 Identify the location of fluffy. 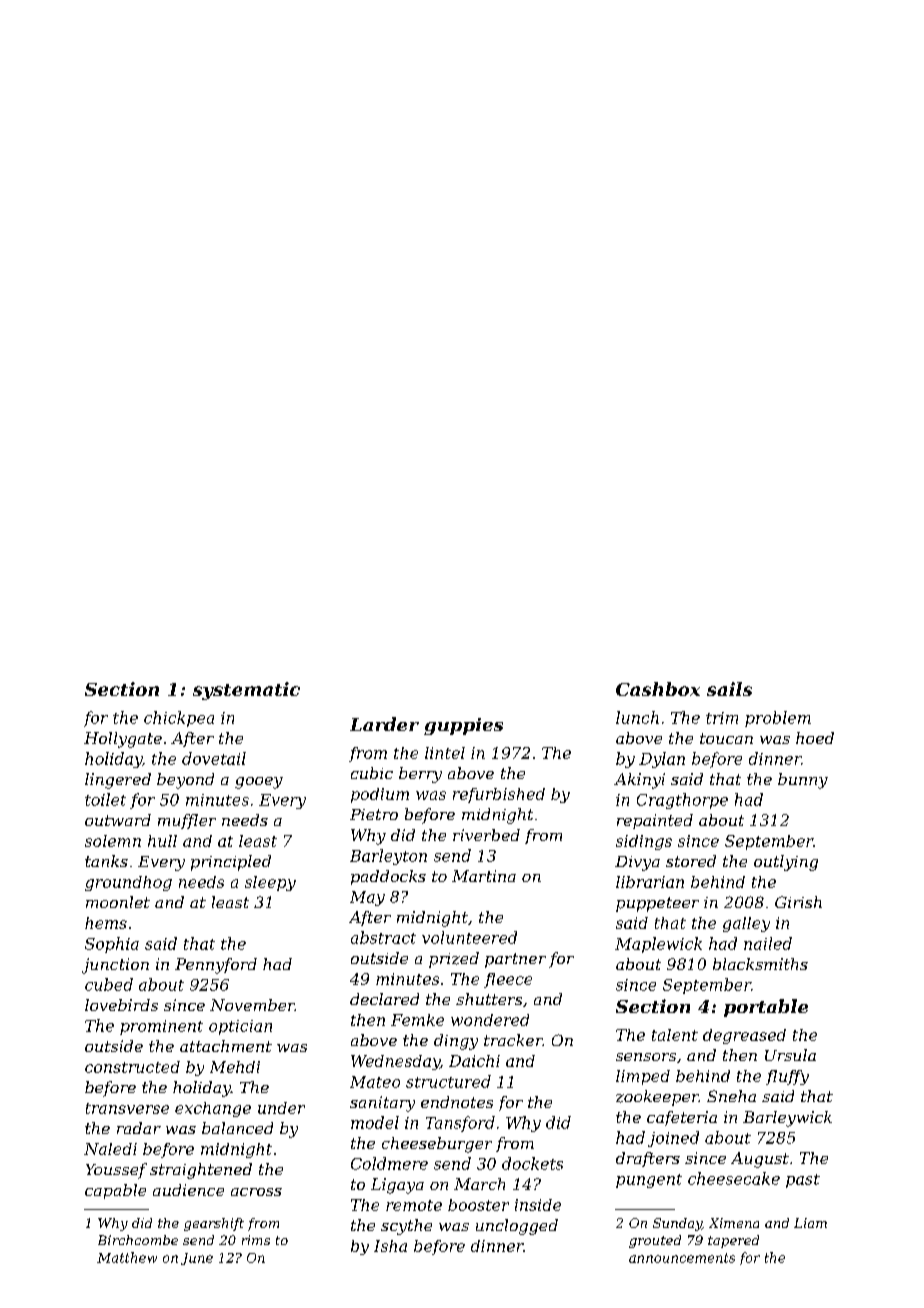
(787, 1077).
